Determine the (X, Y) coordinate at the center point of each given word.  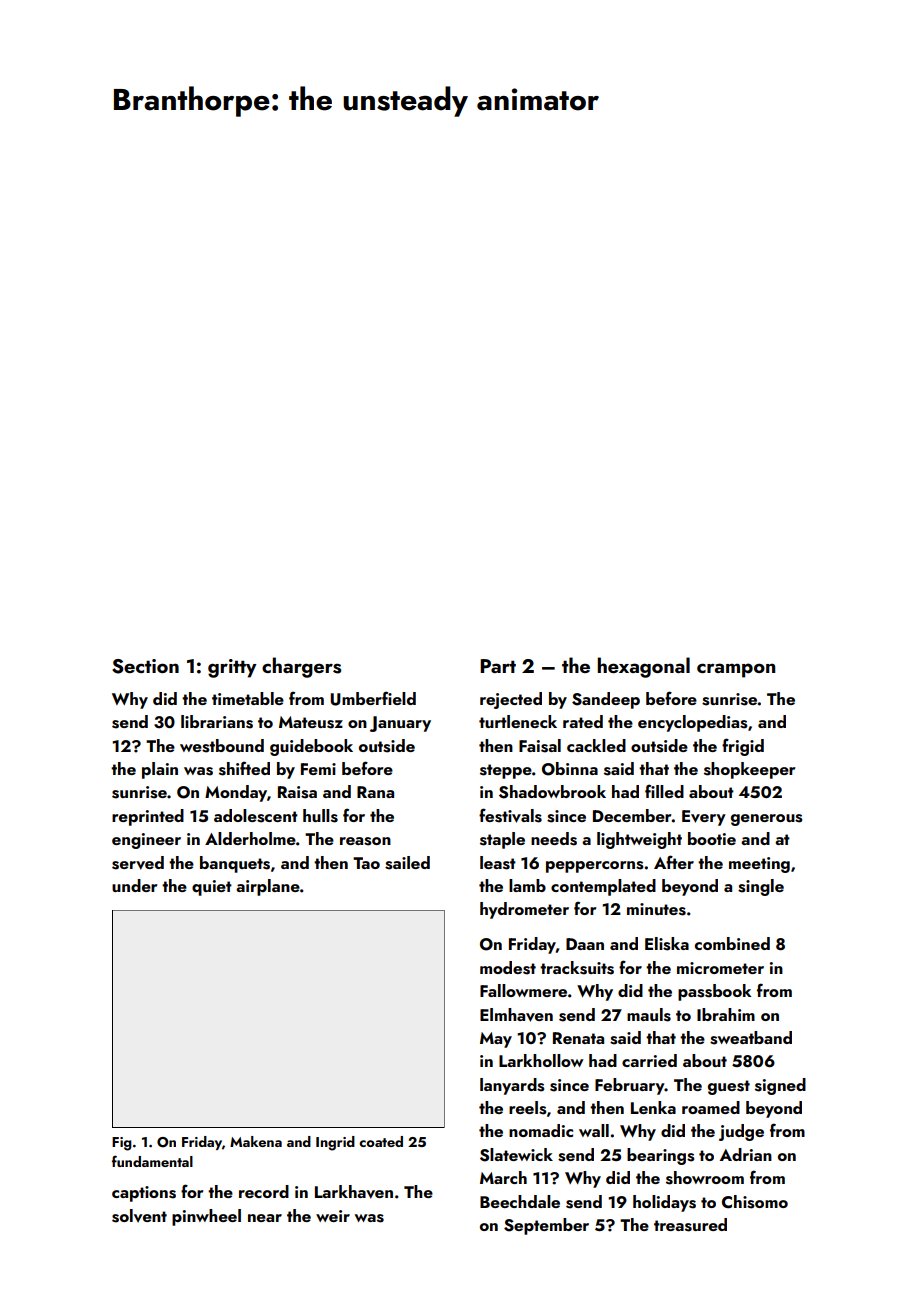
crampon (736, 670)
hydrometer (524, 910)
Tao (366, 863)
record (264, 1191)
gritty (232, 668)
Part (498, 666)
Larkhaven (354, 1192)
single (761, 887)
